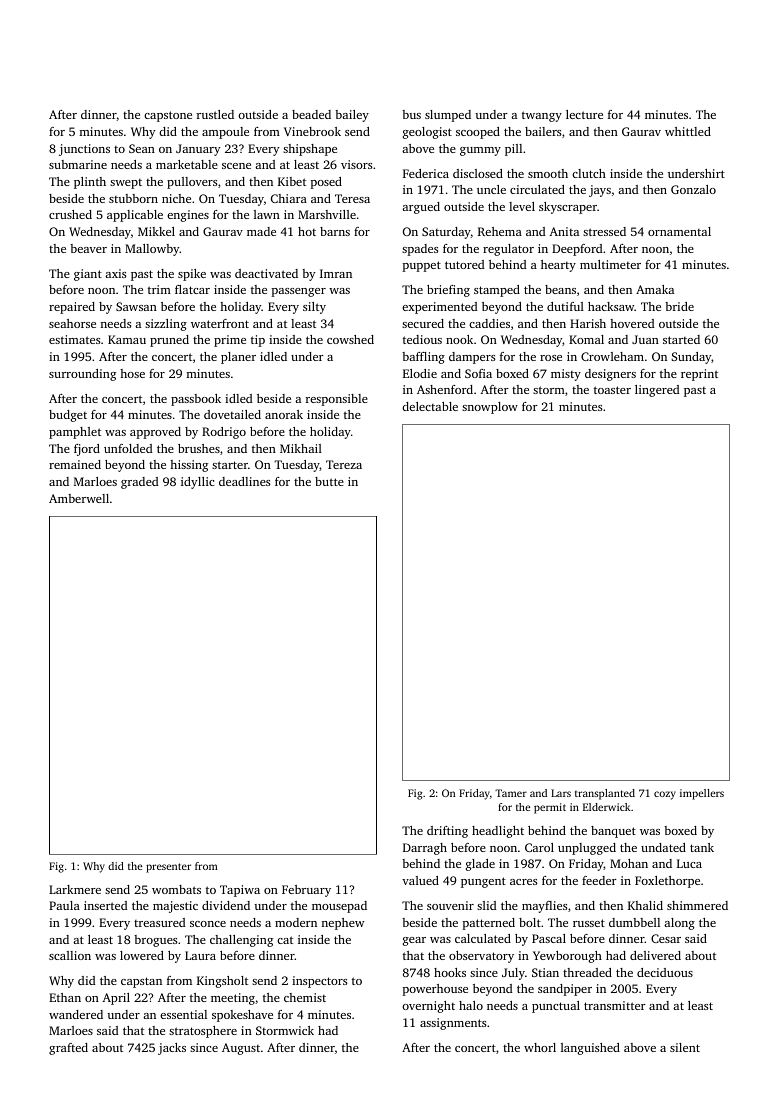 The width and height of the page is (779, 1105). Describe the element at coordinates (657, 391) in the page. I see `lingered` at that location.
